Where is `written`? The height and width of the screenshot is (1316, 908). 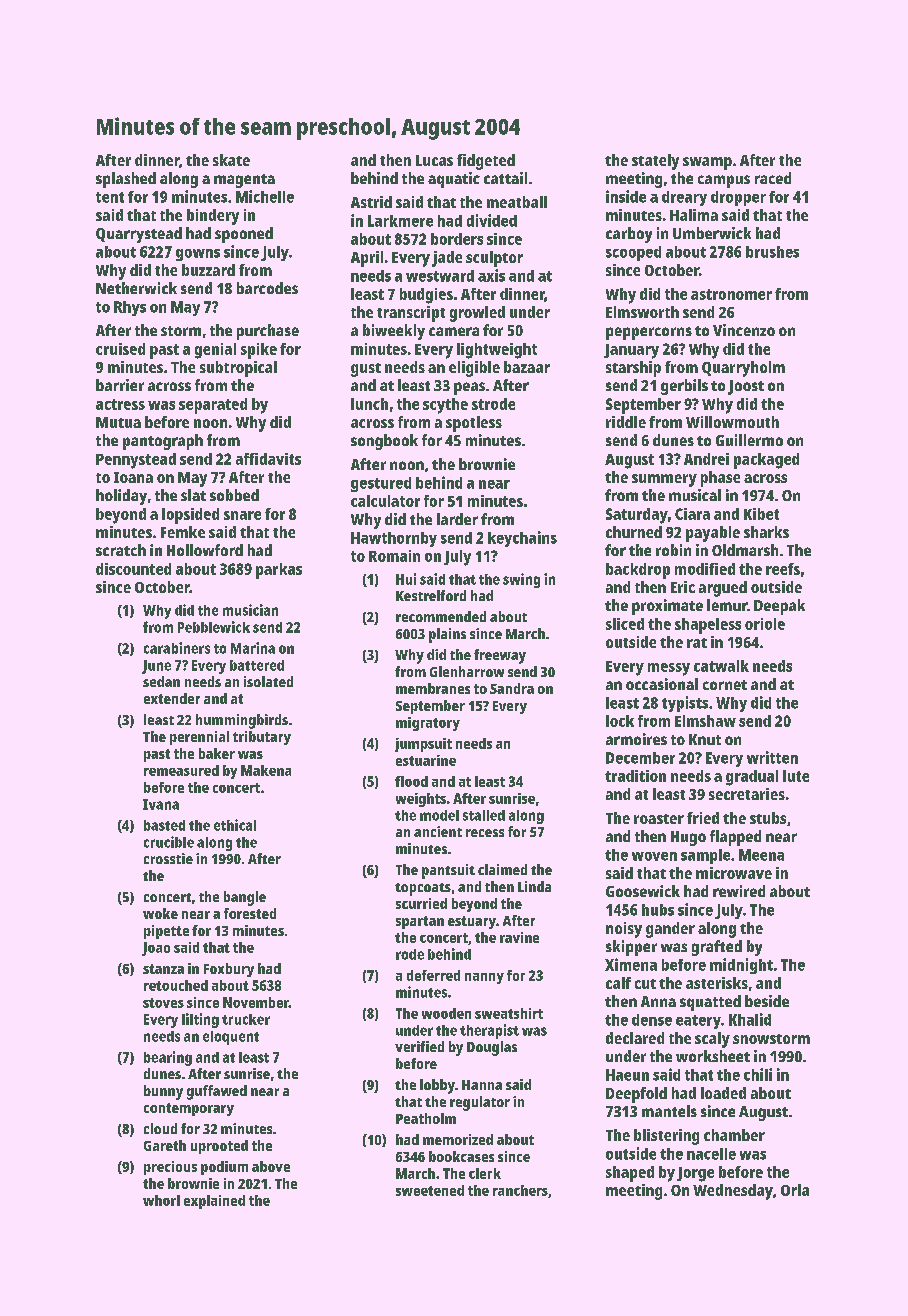
written is located at coordinates (772, 757).
